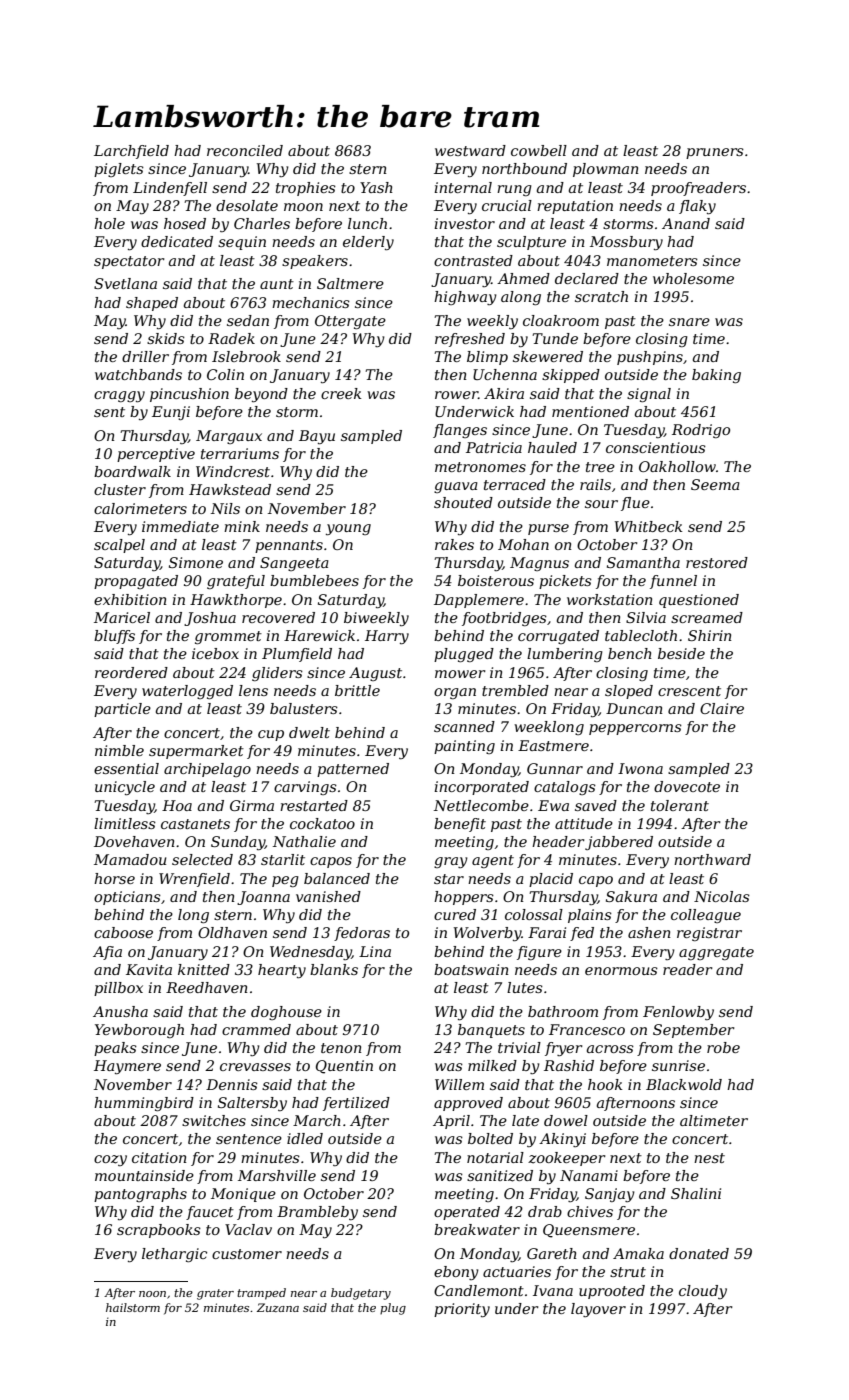 This page has height=1400, width=849. I want to click on robe, so click(723, 1047).
